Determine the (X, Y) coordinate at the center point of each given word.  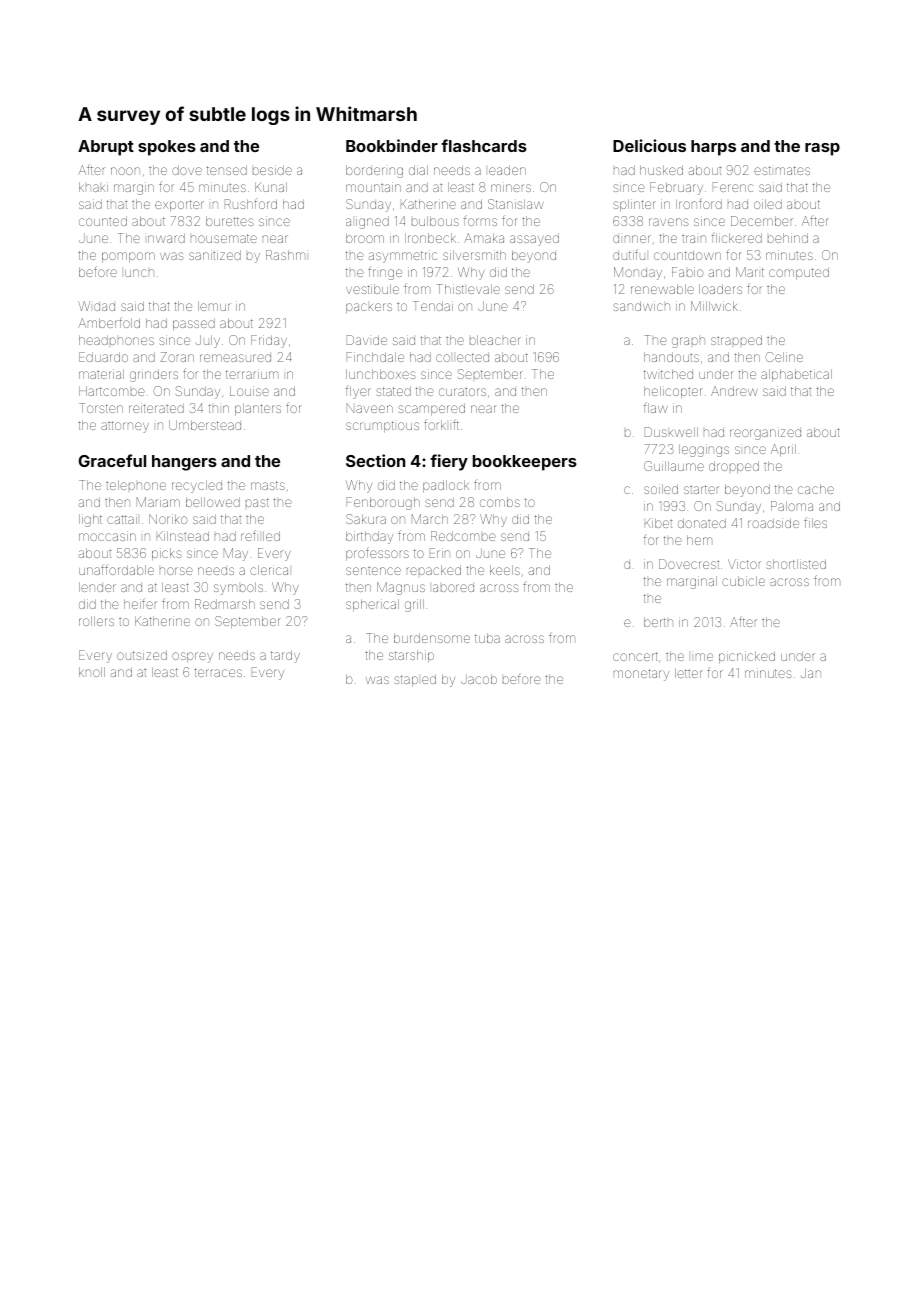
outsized (142, 655)
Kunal (271, 187)
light (90, 520)
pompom (128, 257)
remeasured (235, 358)
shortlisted (796, 564)
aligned (367, 222)
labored (453, 588)
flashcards (484, 145)
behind (788, 238)
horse (176, 571)
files (815, 523)
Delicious (649, 145)
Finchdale (375, 357)
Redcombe (463, 536)
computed (799, 273)
